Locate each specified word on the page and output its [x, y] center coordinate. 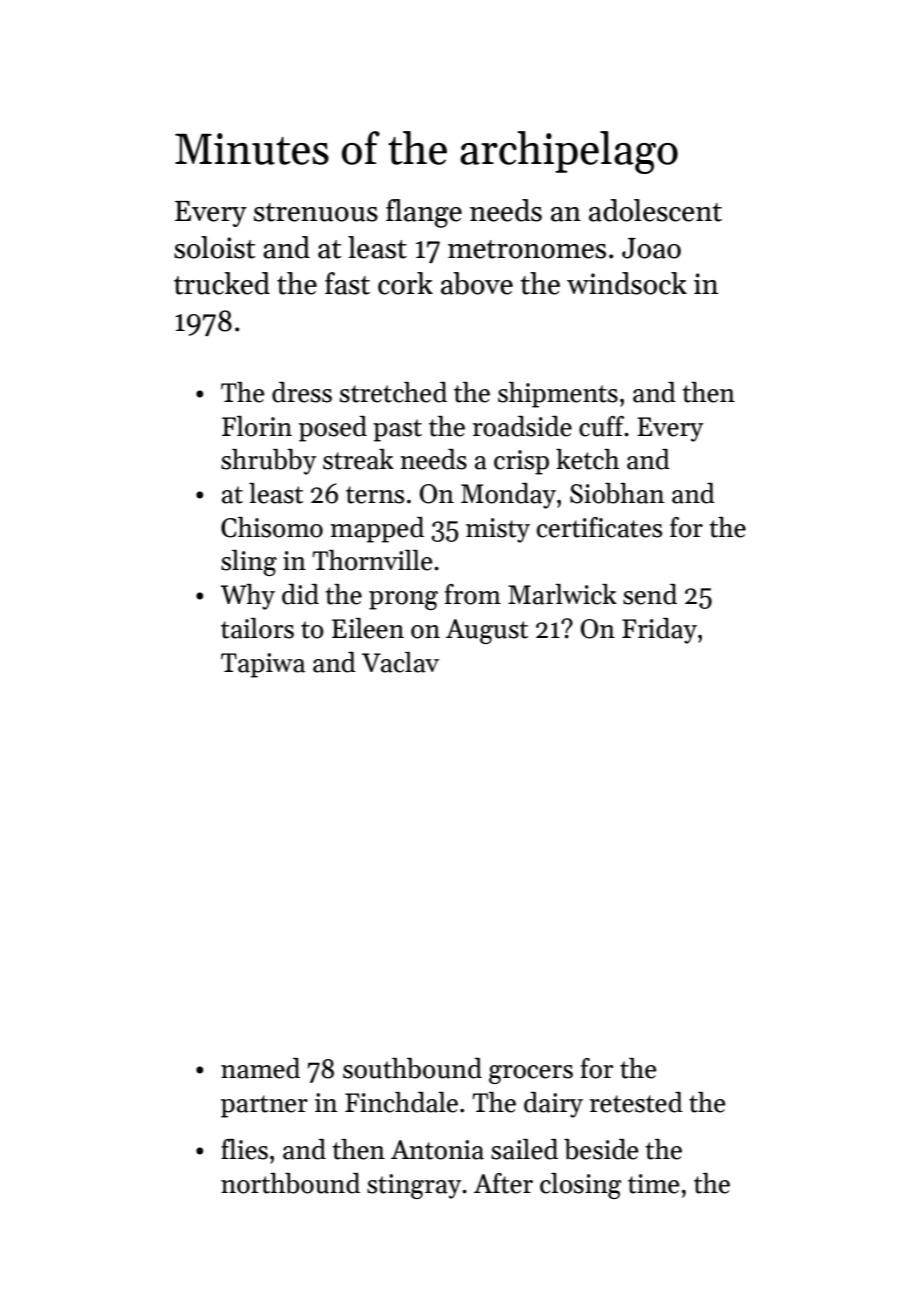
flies [244, 1149]
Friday [659, 631]
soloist [214, 247]
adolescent [655, 210]
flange [424, 213]
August [487, 631]
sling [249, 563]
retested [636, 1102]
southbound [412, 1068]
